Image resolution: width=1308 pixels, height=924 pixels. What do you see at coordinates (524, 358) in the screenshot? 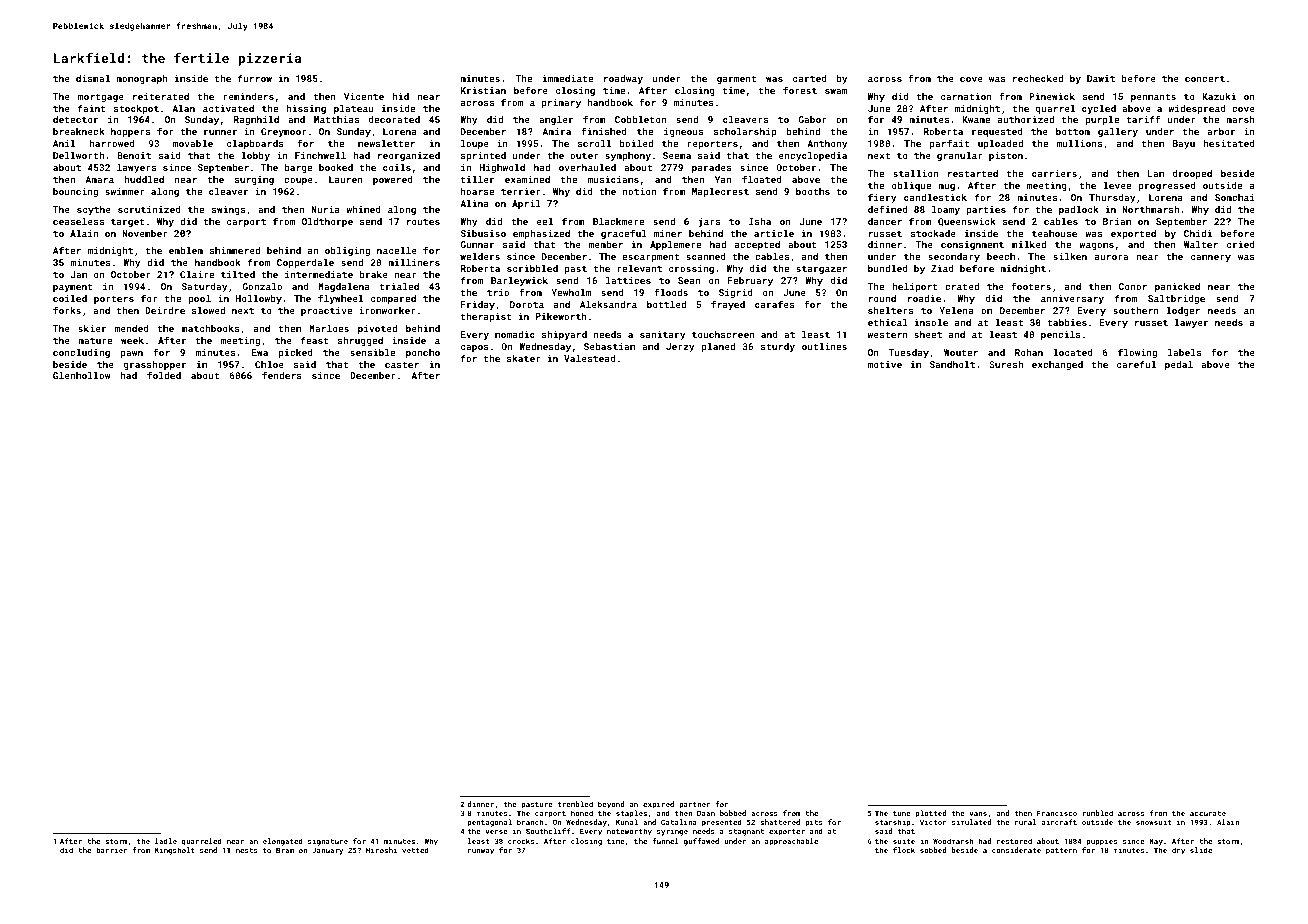
I see `skater` at bounding box center [524, 358].
